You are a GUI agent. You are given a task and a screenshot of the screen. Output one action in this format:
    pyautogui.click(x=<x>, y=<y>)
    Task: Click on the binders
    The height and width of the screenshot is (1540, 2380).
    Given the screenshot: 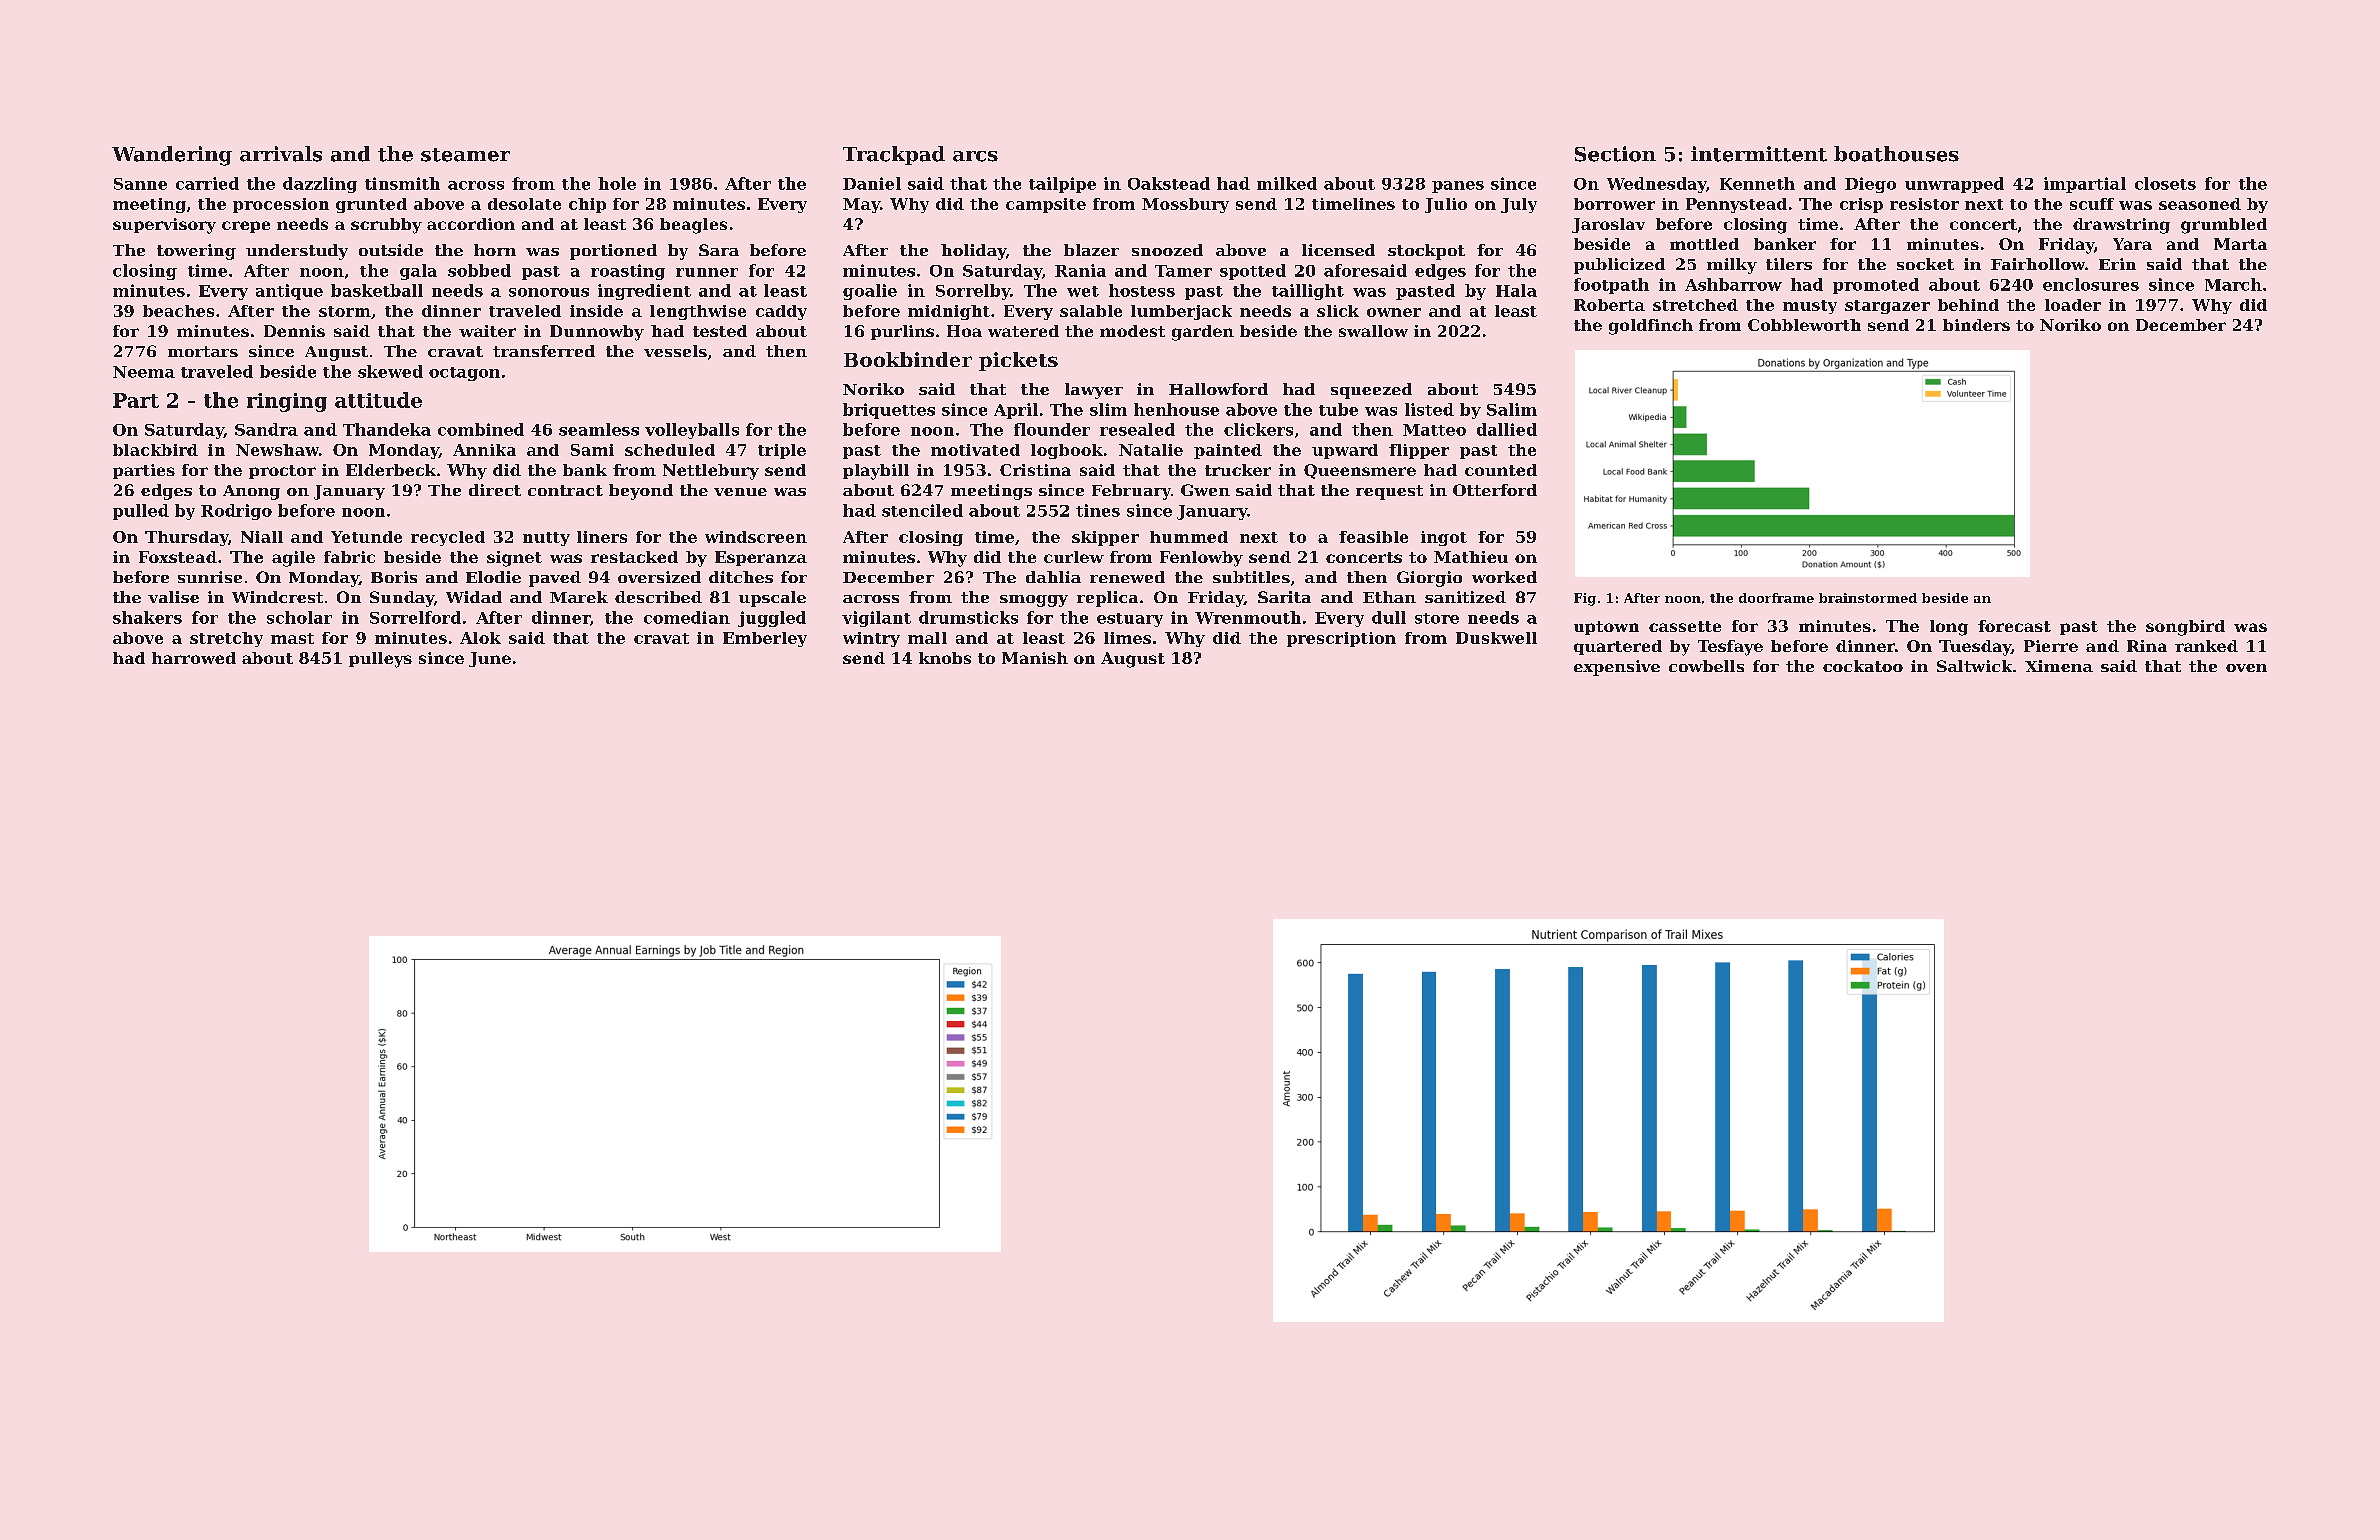 What is the action you would take?
    pyautogui.click(x=1976, y=325)
